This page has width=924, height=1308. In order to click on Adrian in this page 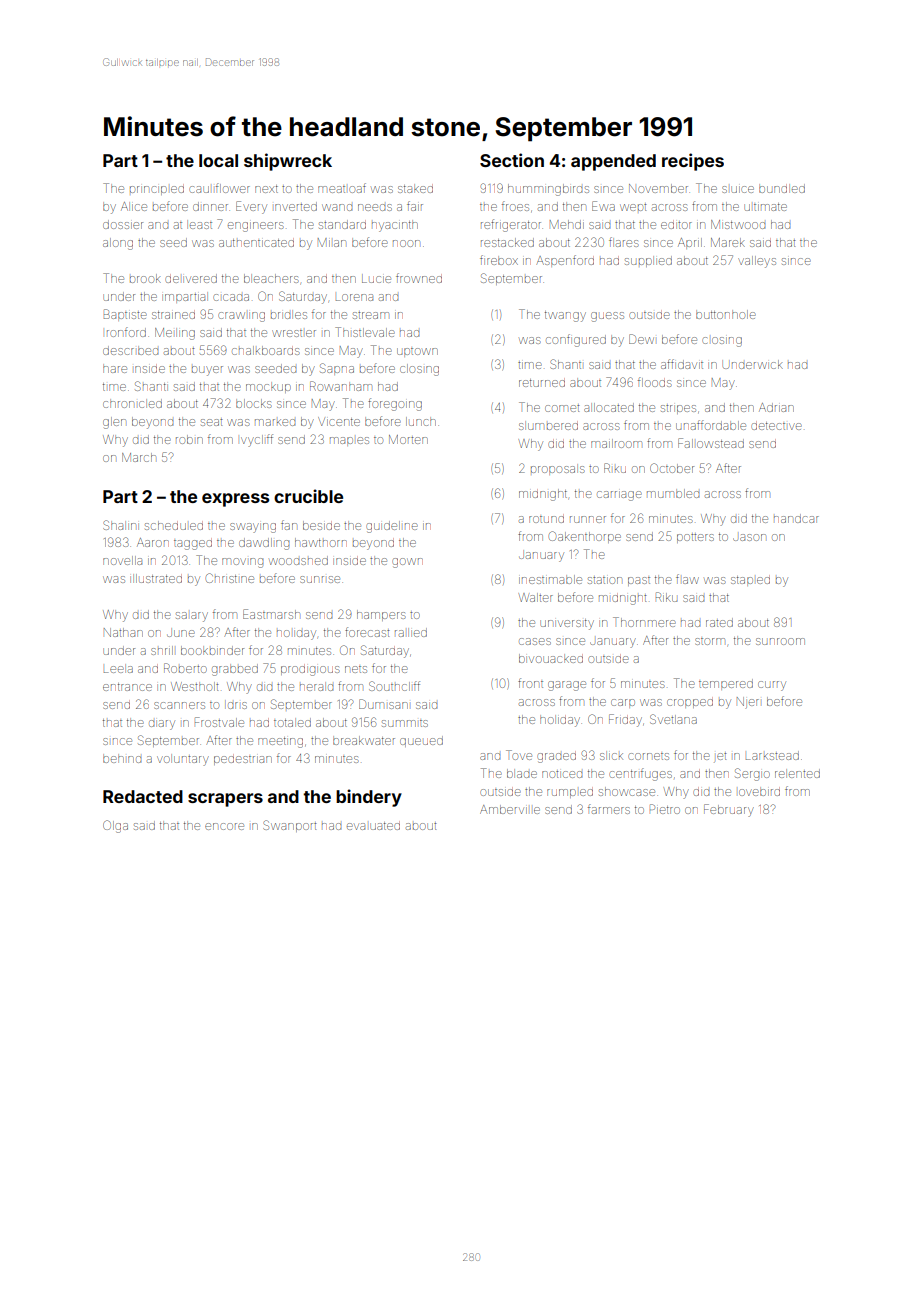, I will do `click(776, 407)`.
